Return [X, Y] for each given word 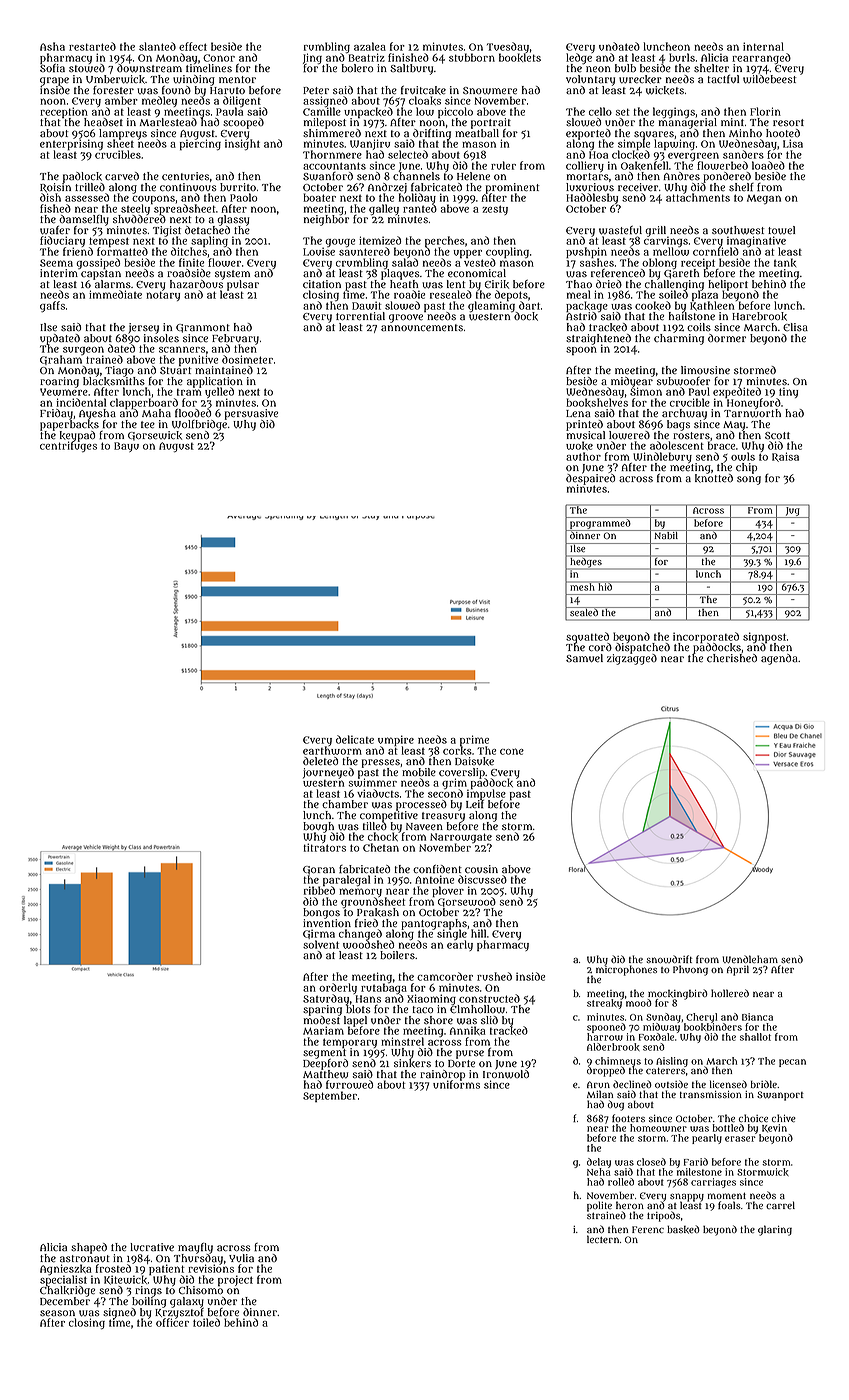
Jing [312, 58]
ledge [579, 58]
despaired [590, 479]
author [583, 456]
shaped [89, 1248]
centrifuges [68, 446]
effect [193, 46]
